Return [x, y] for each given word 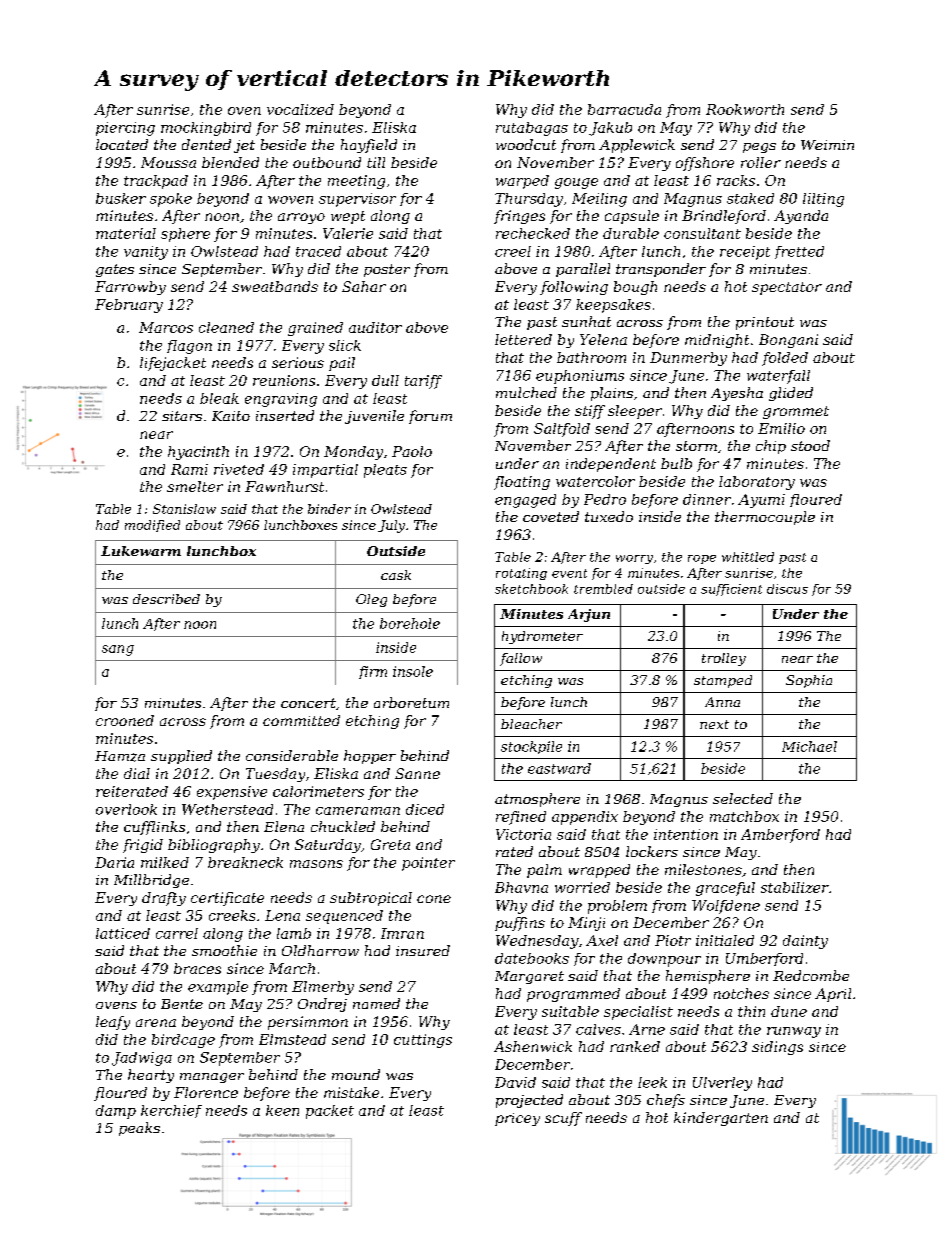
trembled [603, 589]
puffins [520, 924]
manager [212, 1078]
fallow [521, 659]
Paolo [412, 451]
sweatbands [275, 286]
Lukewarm [141, 551]
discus [787, 589]
